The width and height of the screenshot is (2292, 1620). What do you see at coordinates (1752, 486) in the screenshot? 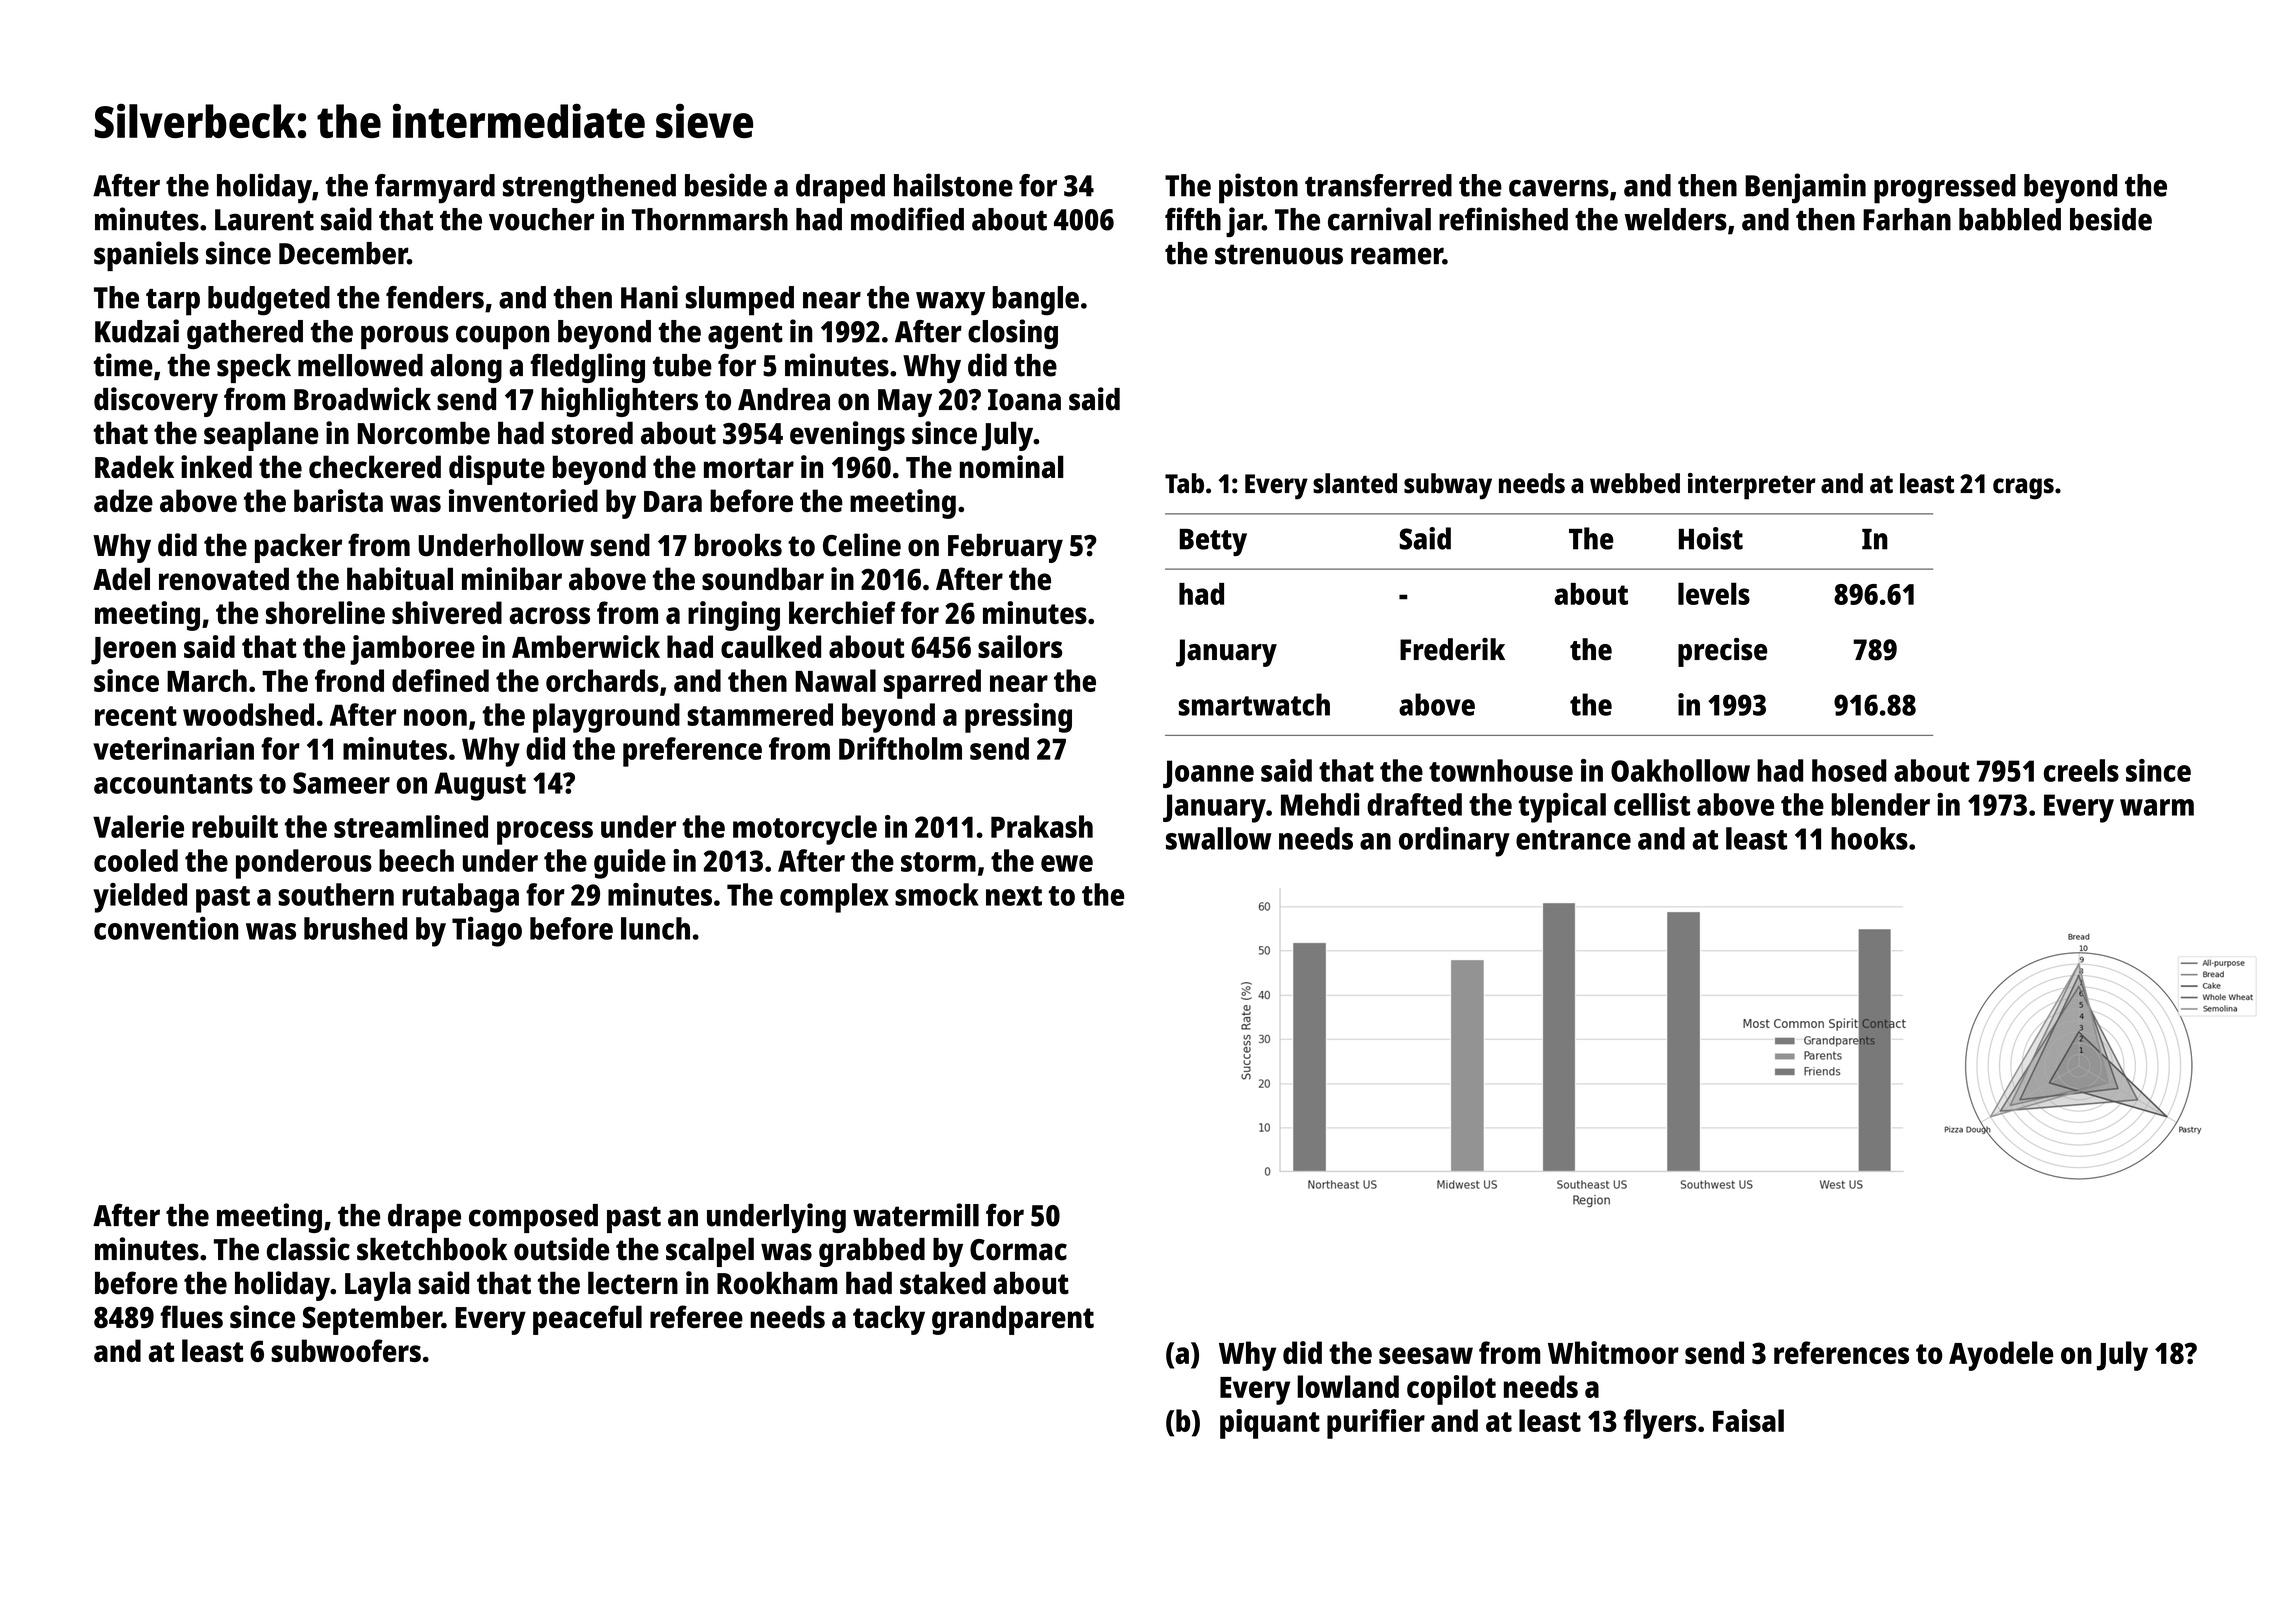
I see `interpreter` at bounding box center [1752, 486].
